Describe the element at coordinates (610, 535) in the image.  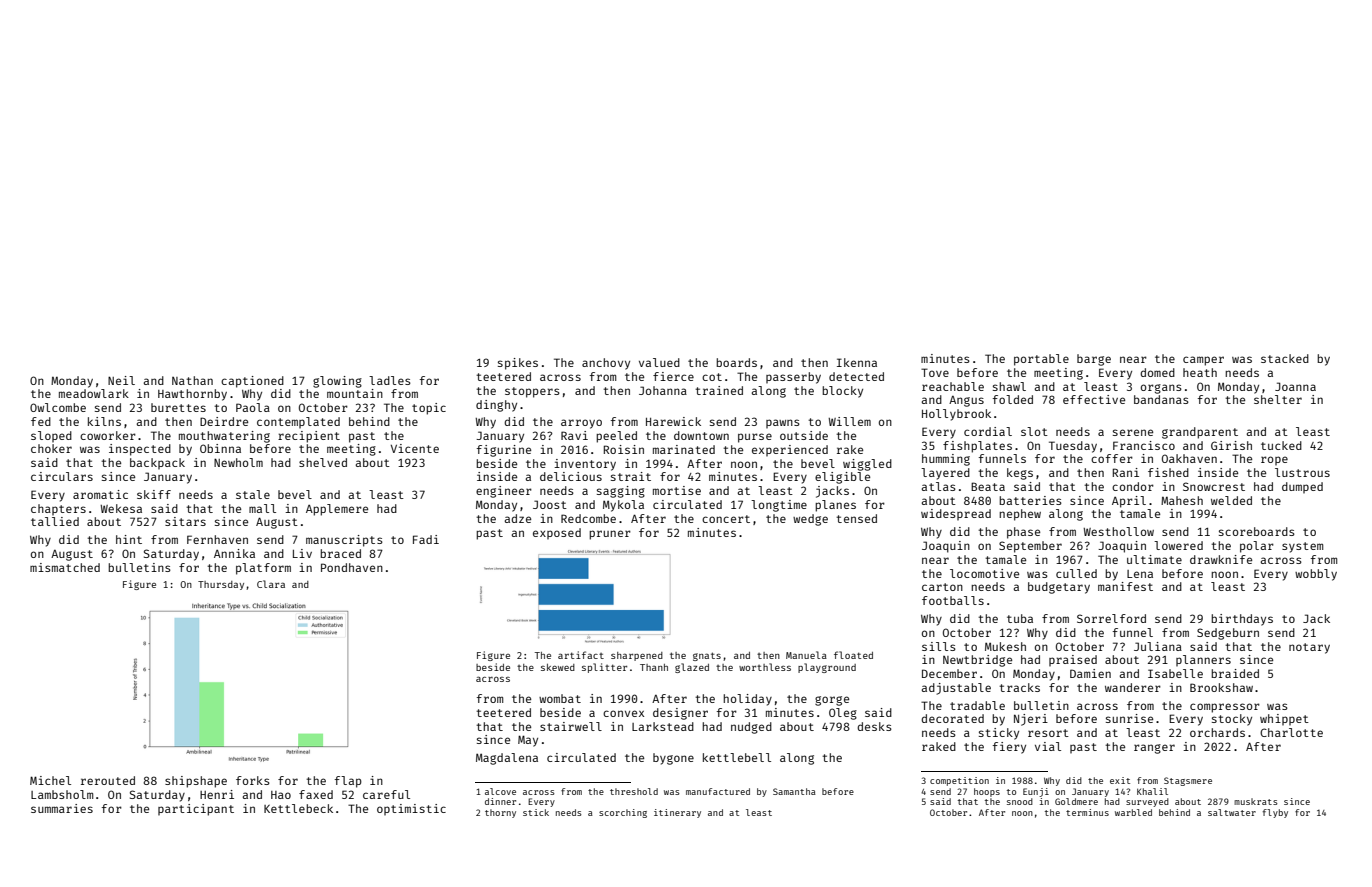
I see `pruner` at that location.
